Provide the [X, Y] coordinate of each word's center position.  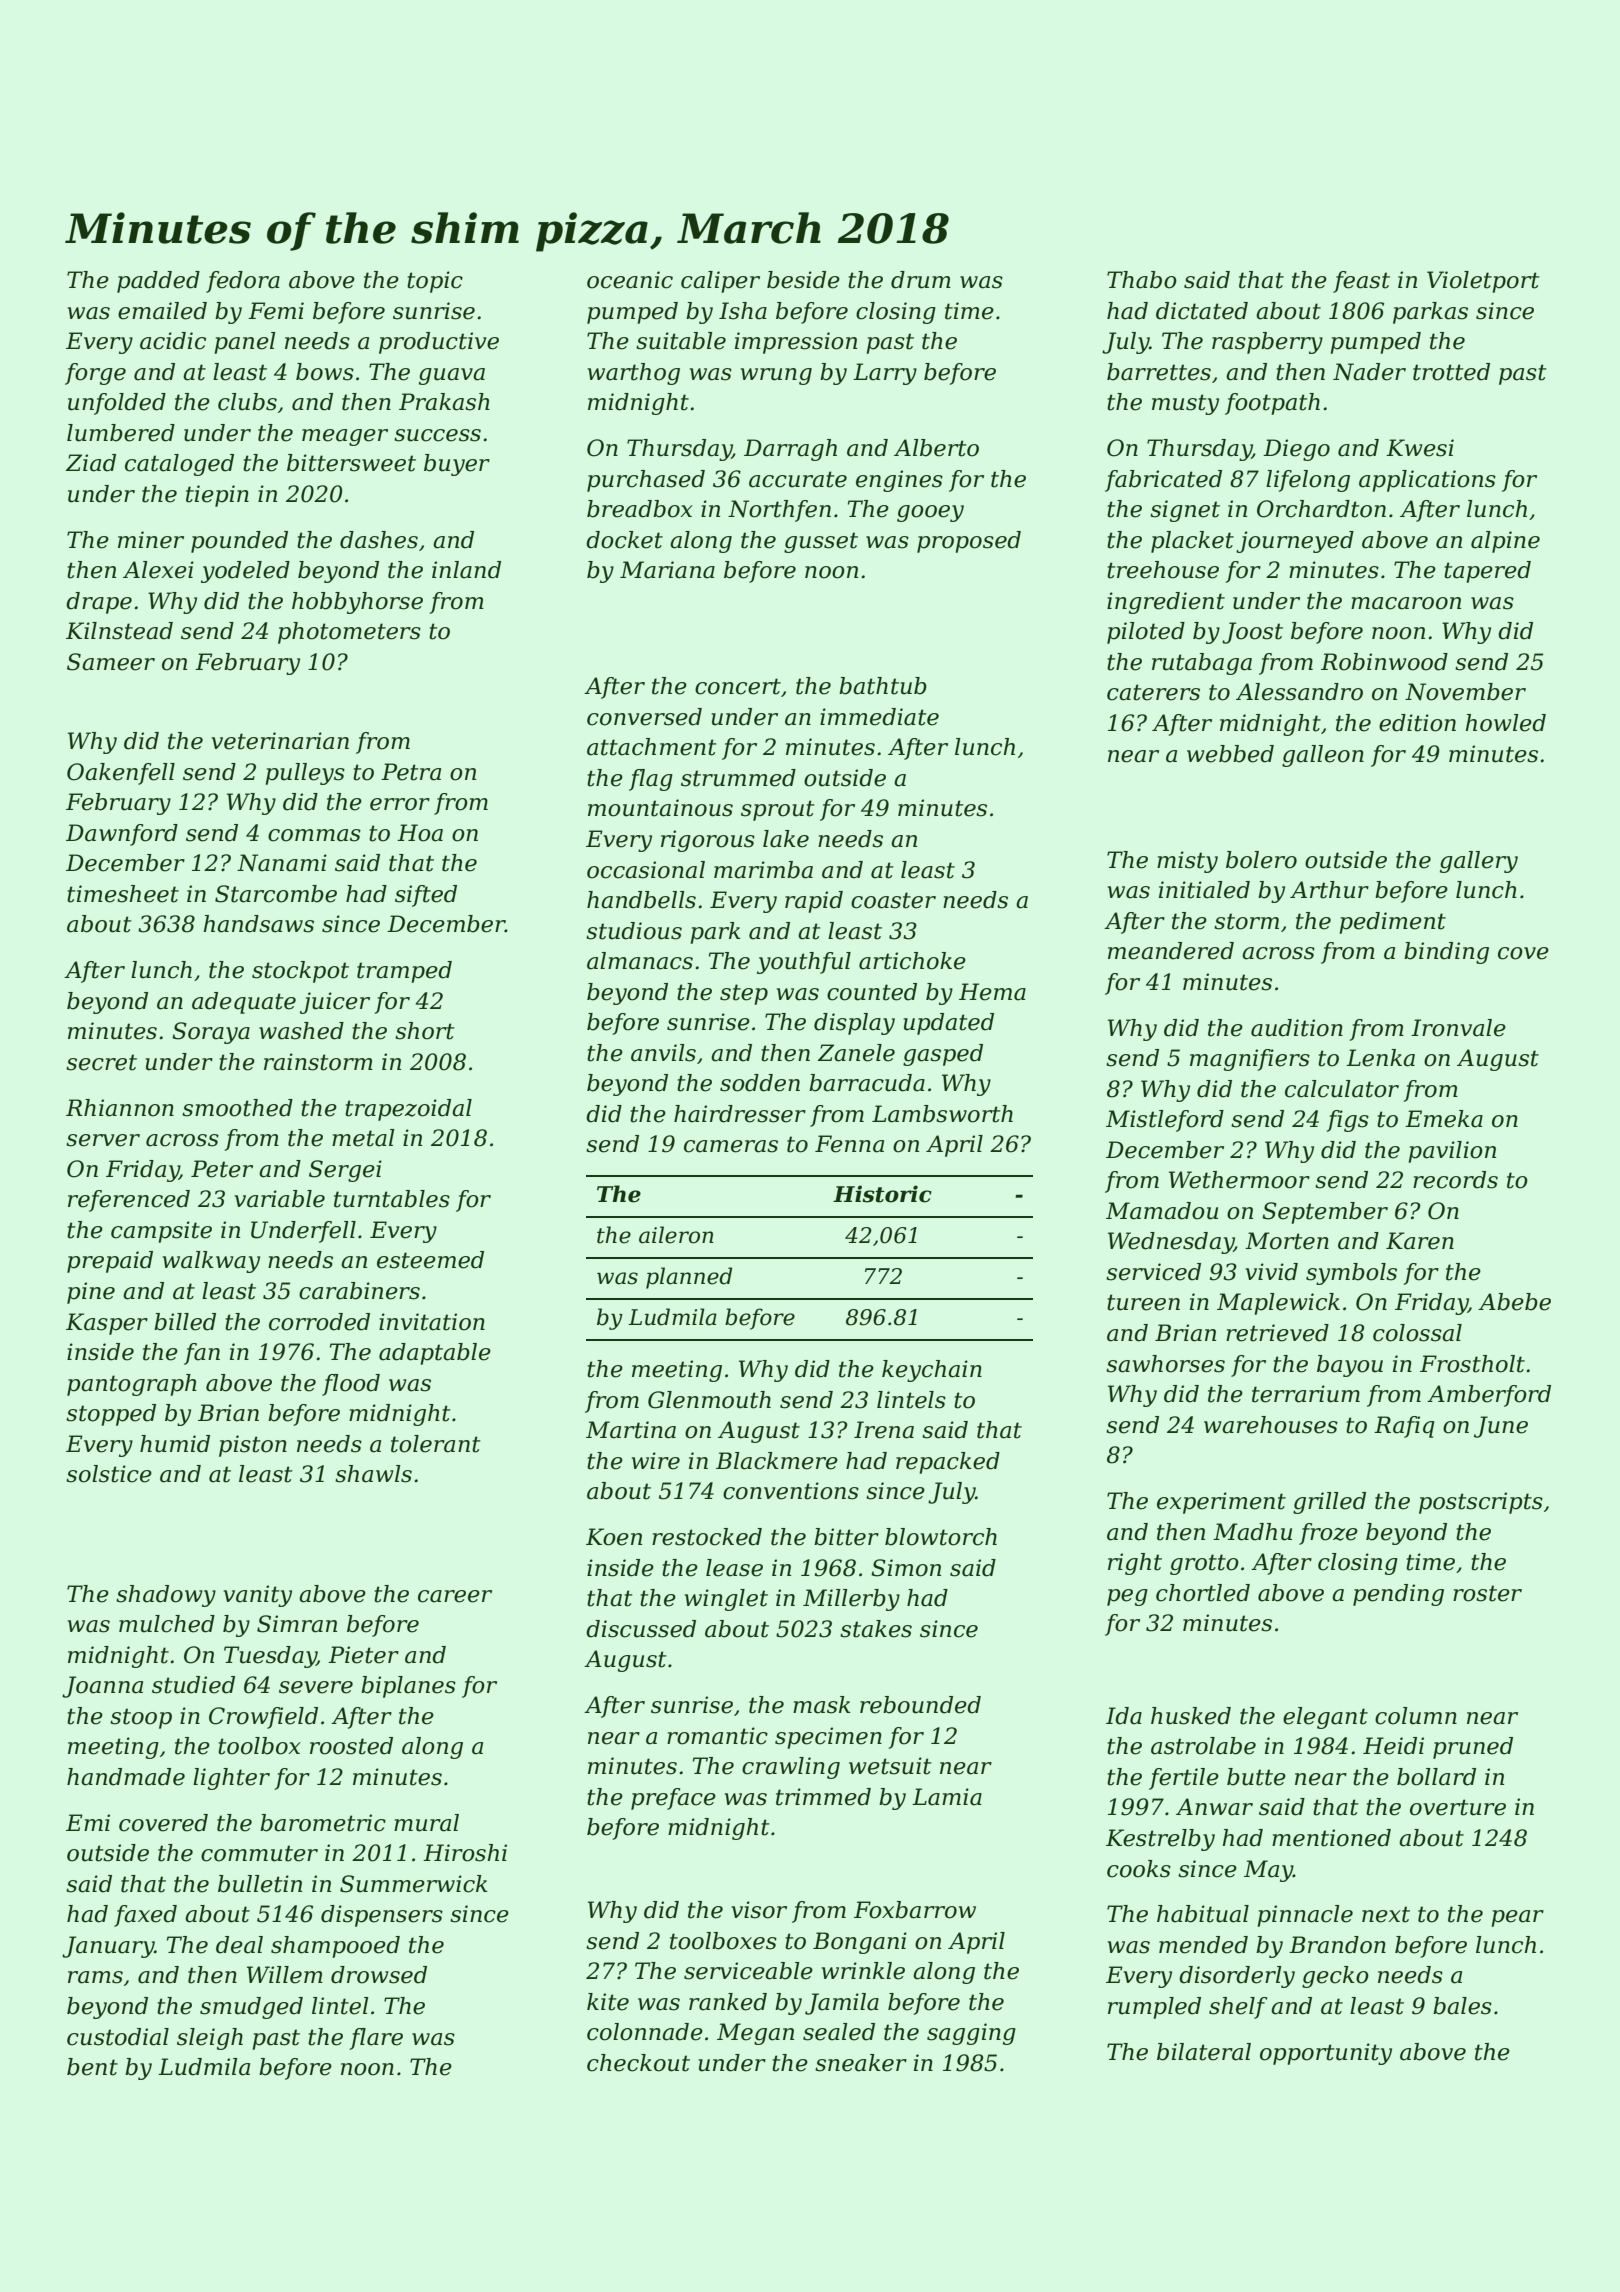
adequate [244, 1003]
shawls [373, 1474]
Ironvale [1458, 1028]
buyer [457, 465]
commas [314, 835]
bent [92, 2067]
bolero [1261, 860]
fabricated [1163, 481]
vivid [1271, 1272]
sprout [778, 810]
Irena [884, 1430]
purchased [646, 481]
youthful [804, 963]
